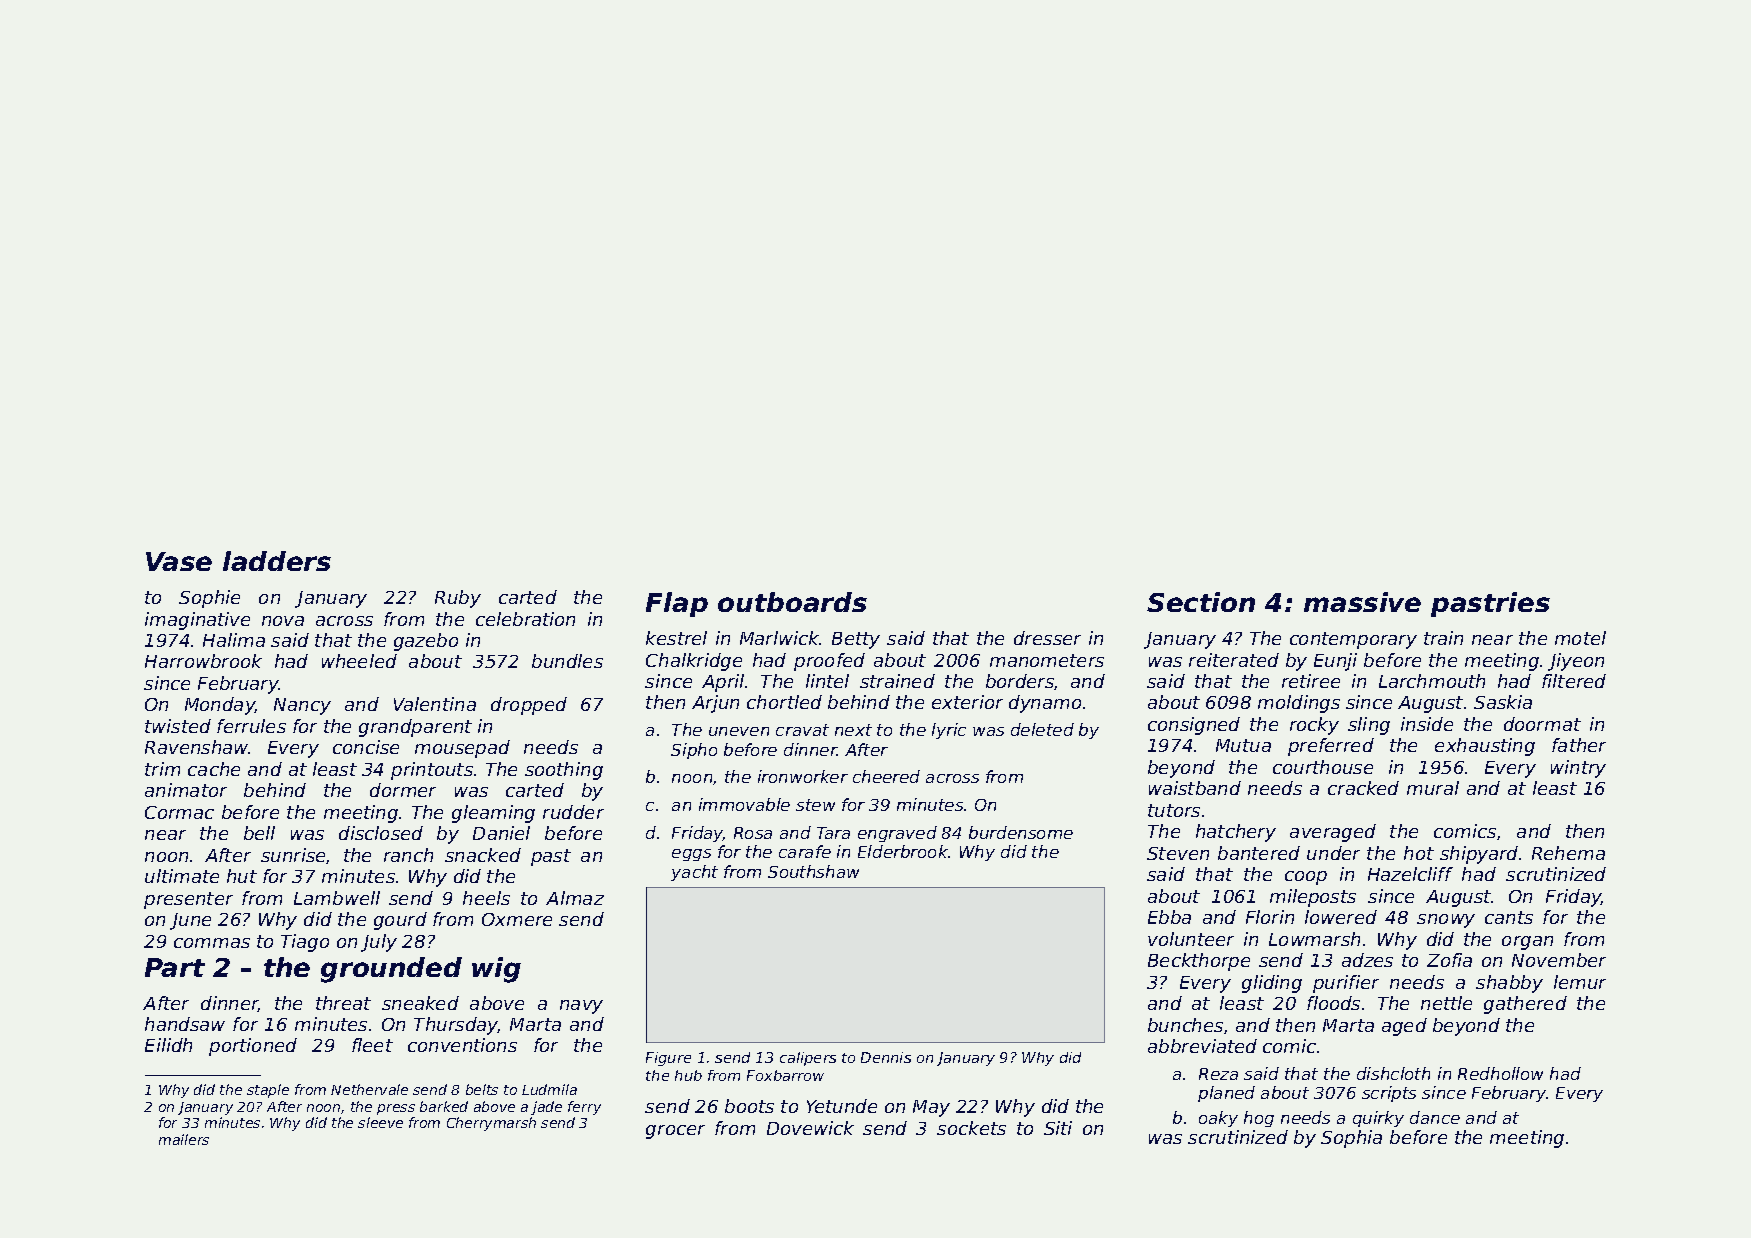  What do you see at coordinates (366, 747) in the screenshot?
I see `concise` at bounding box center [366, 747].
